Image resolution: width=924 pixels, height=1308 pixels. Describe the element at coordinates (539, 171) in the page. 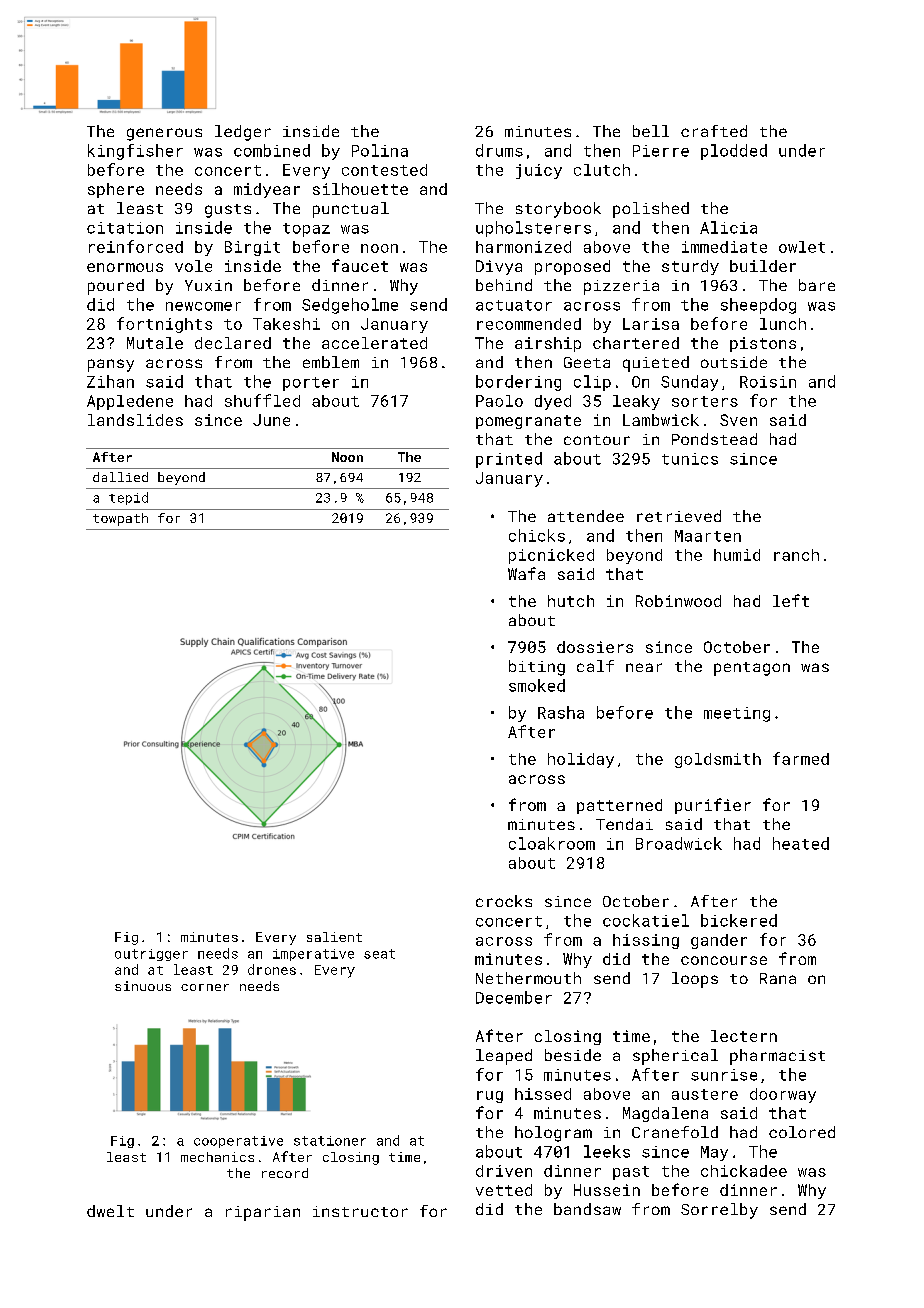

I see `juicy` at that location.
